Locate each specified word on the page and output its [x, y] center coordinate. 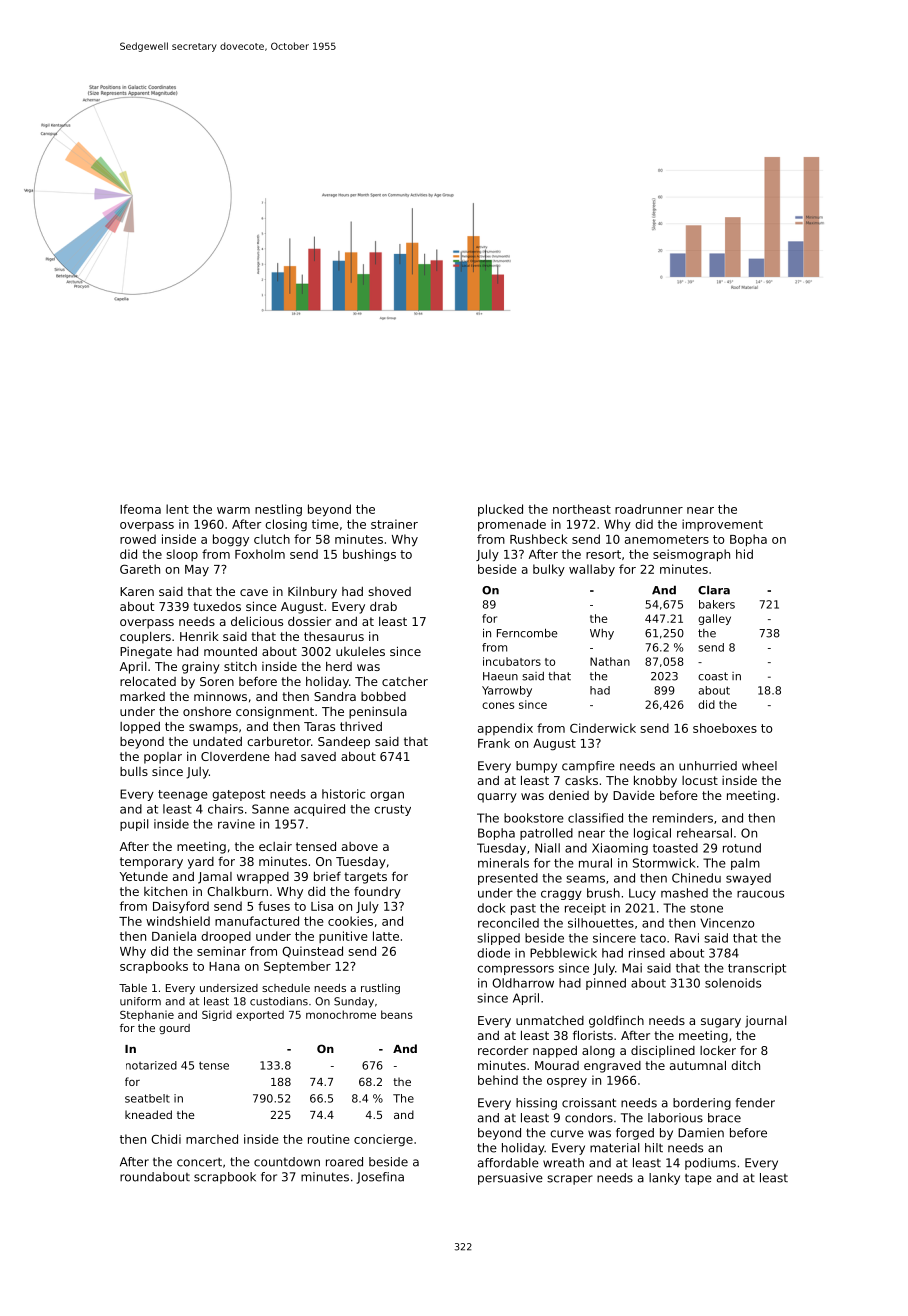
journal [765, 1022]
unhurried [708, 766]
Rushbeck [539, 539]
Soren [217, 681]
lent [177, 509]
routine [328, 1139]
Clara [714, 590]
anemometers [667, 539]
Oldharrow [523, 983]
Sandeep [344, 742]
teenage [183, 795]
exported [260, 1015]
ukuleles [360, 651]
